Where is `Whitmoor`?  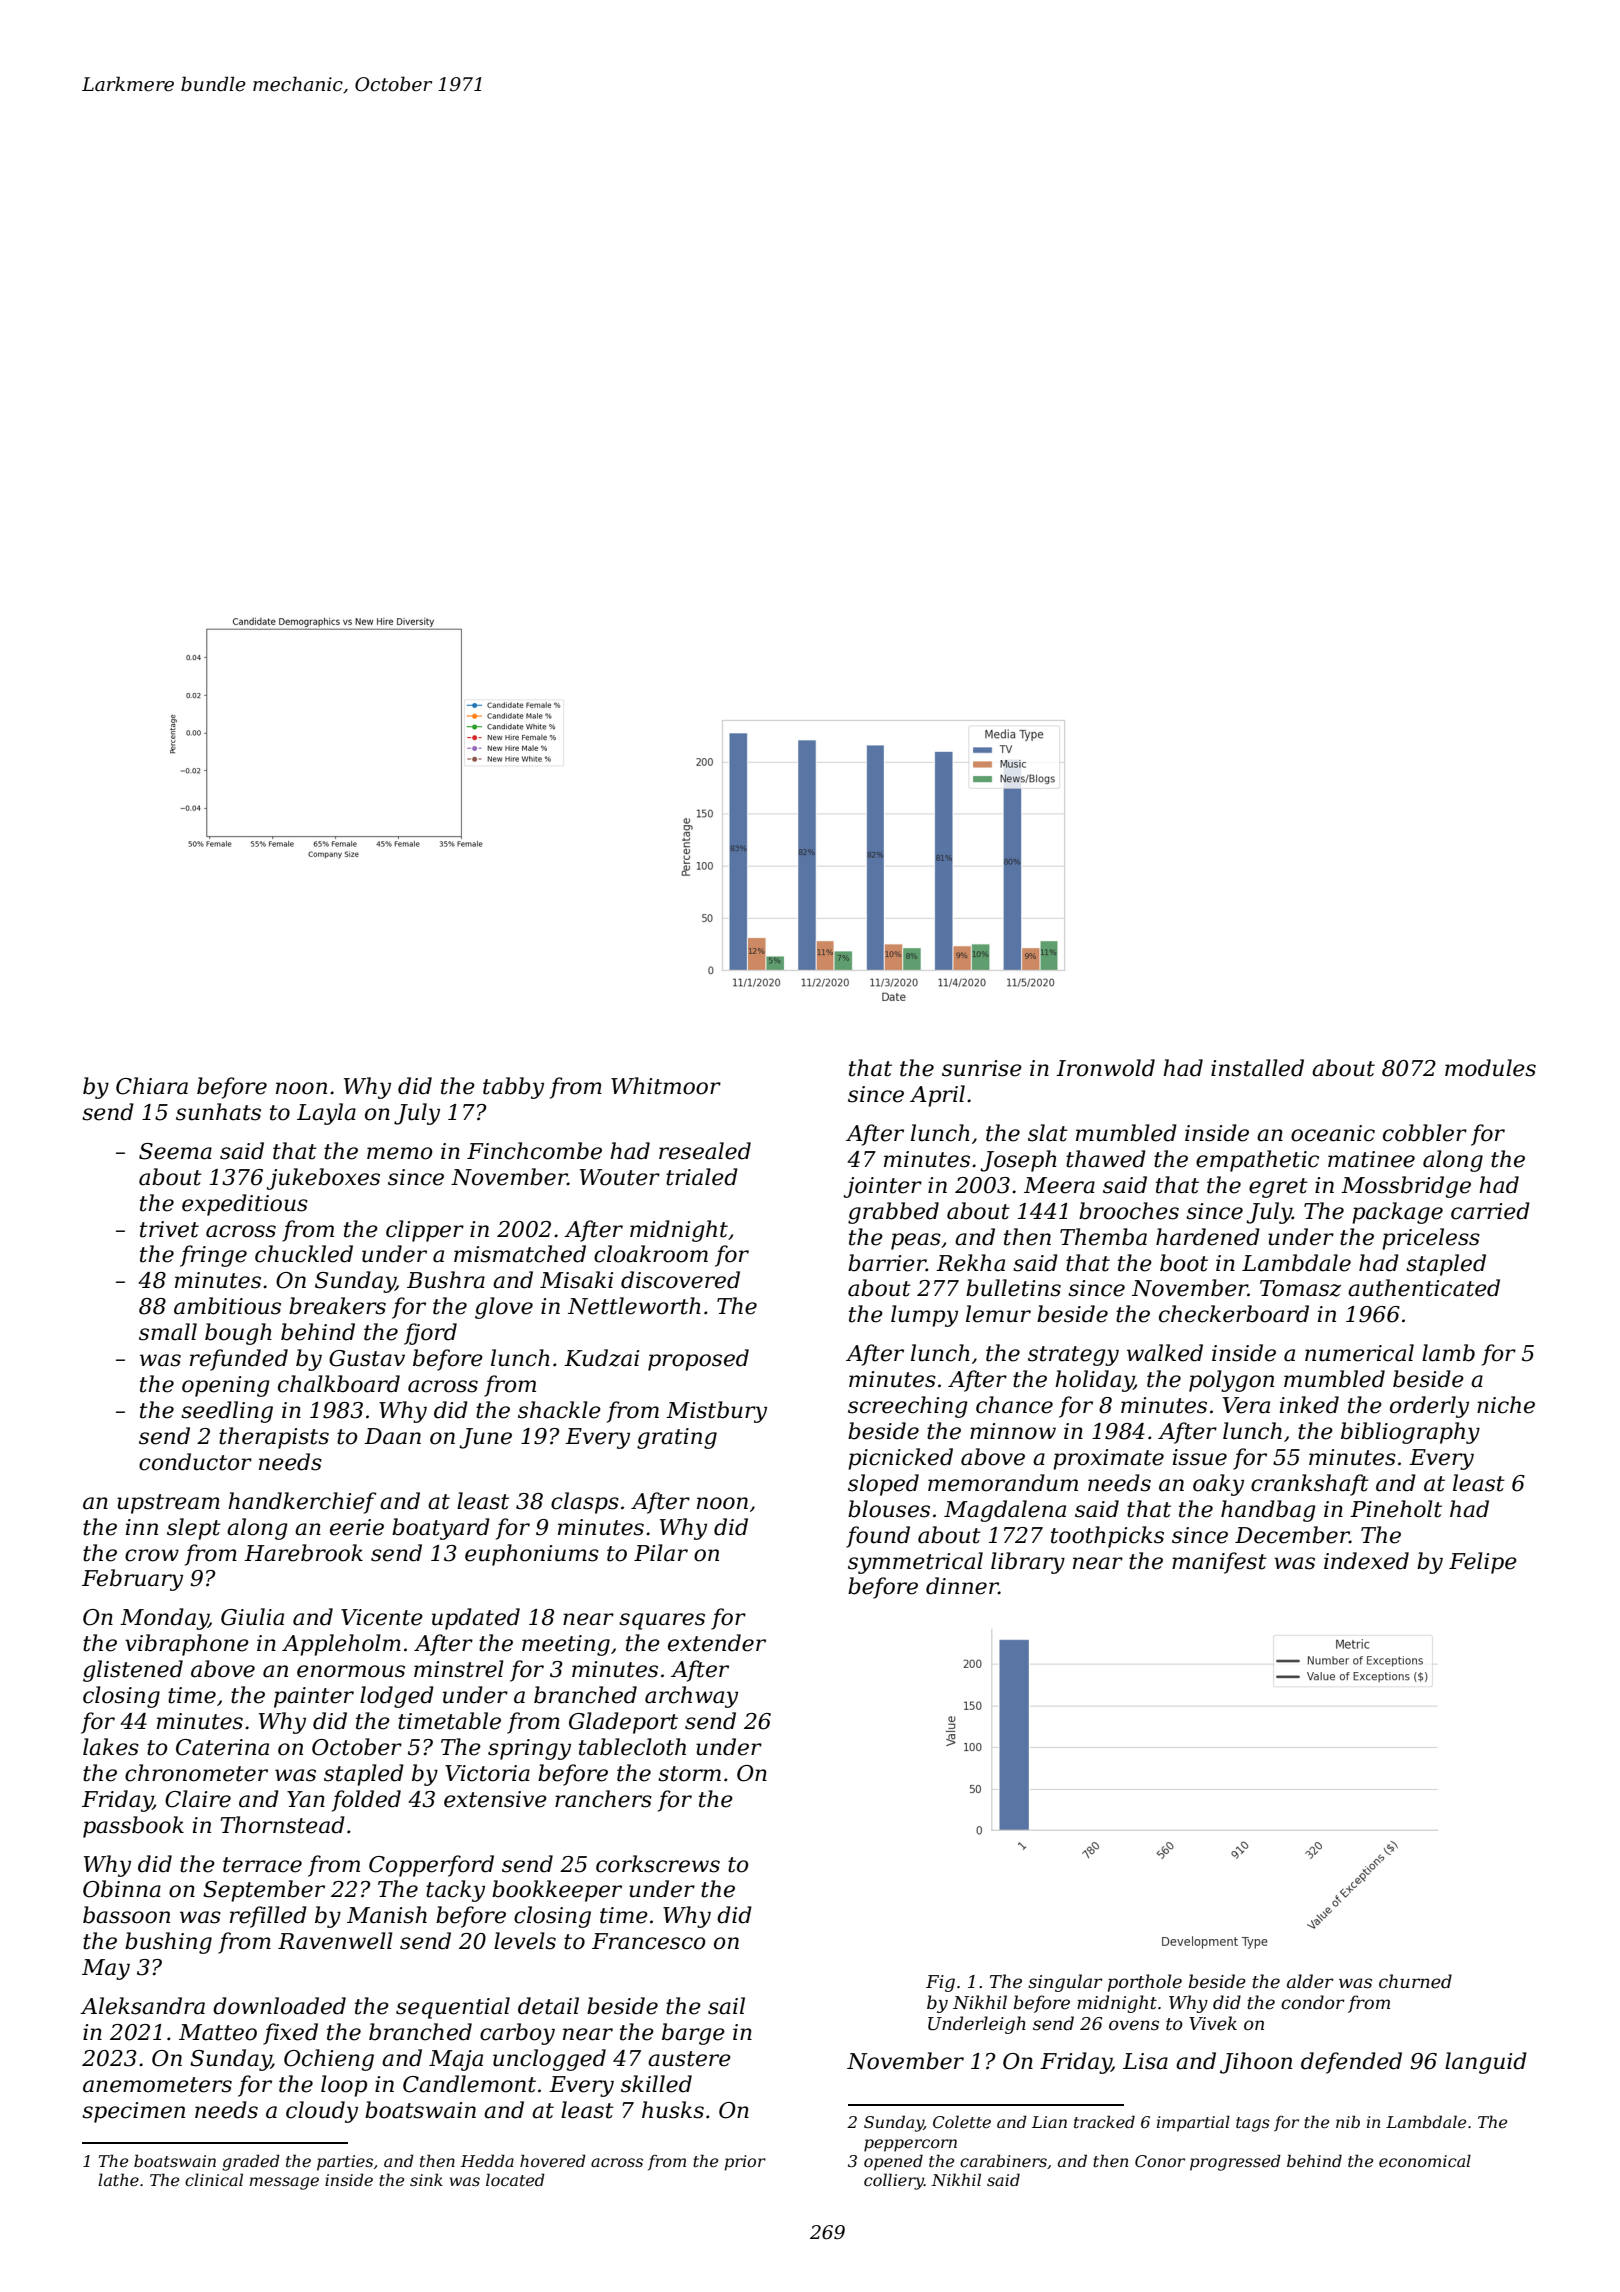 Whitmoor is located at coordinates (666, 1086).
